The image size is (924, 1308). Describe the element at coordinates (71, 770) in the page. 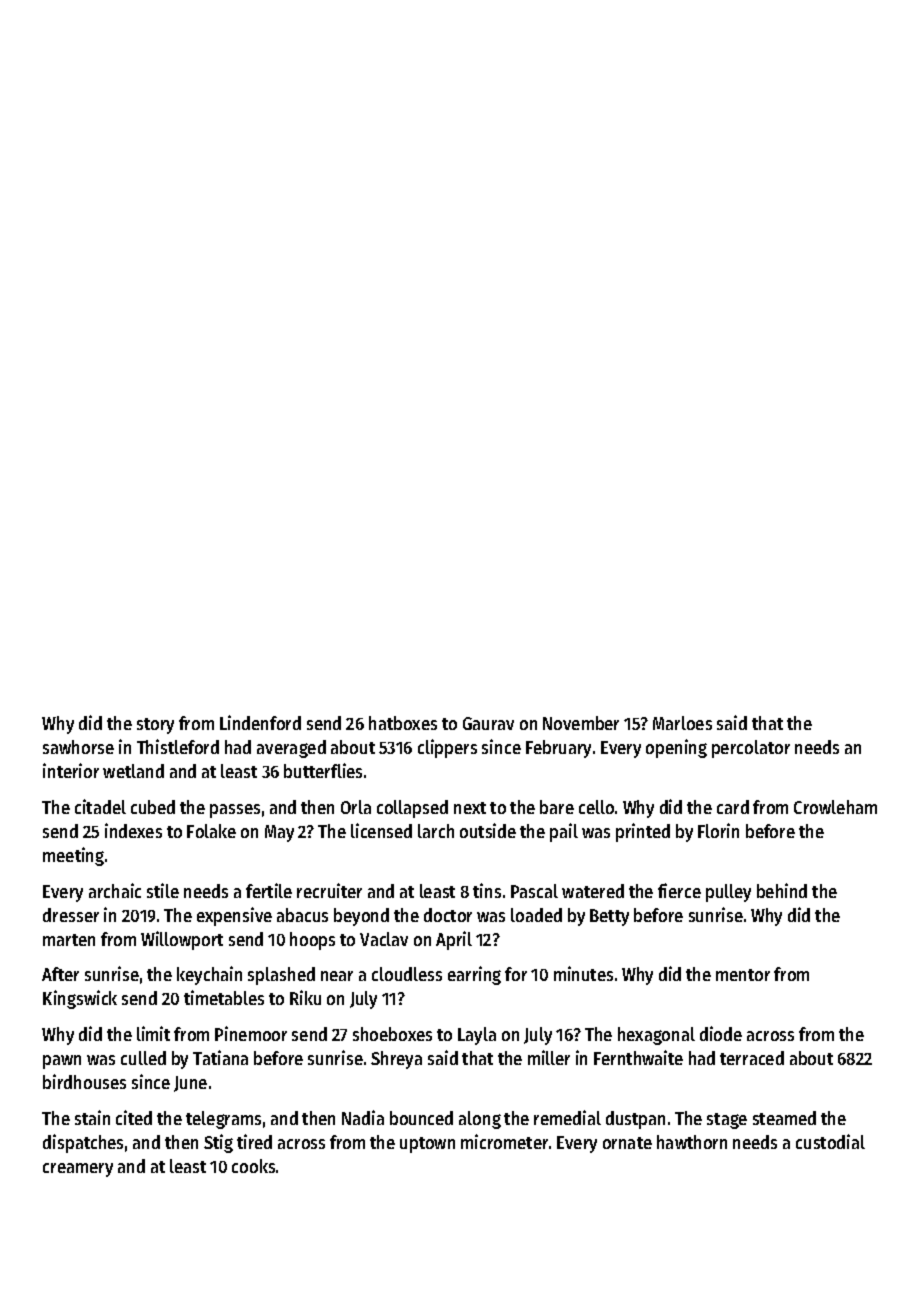

I see `interior` at that location.
